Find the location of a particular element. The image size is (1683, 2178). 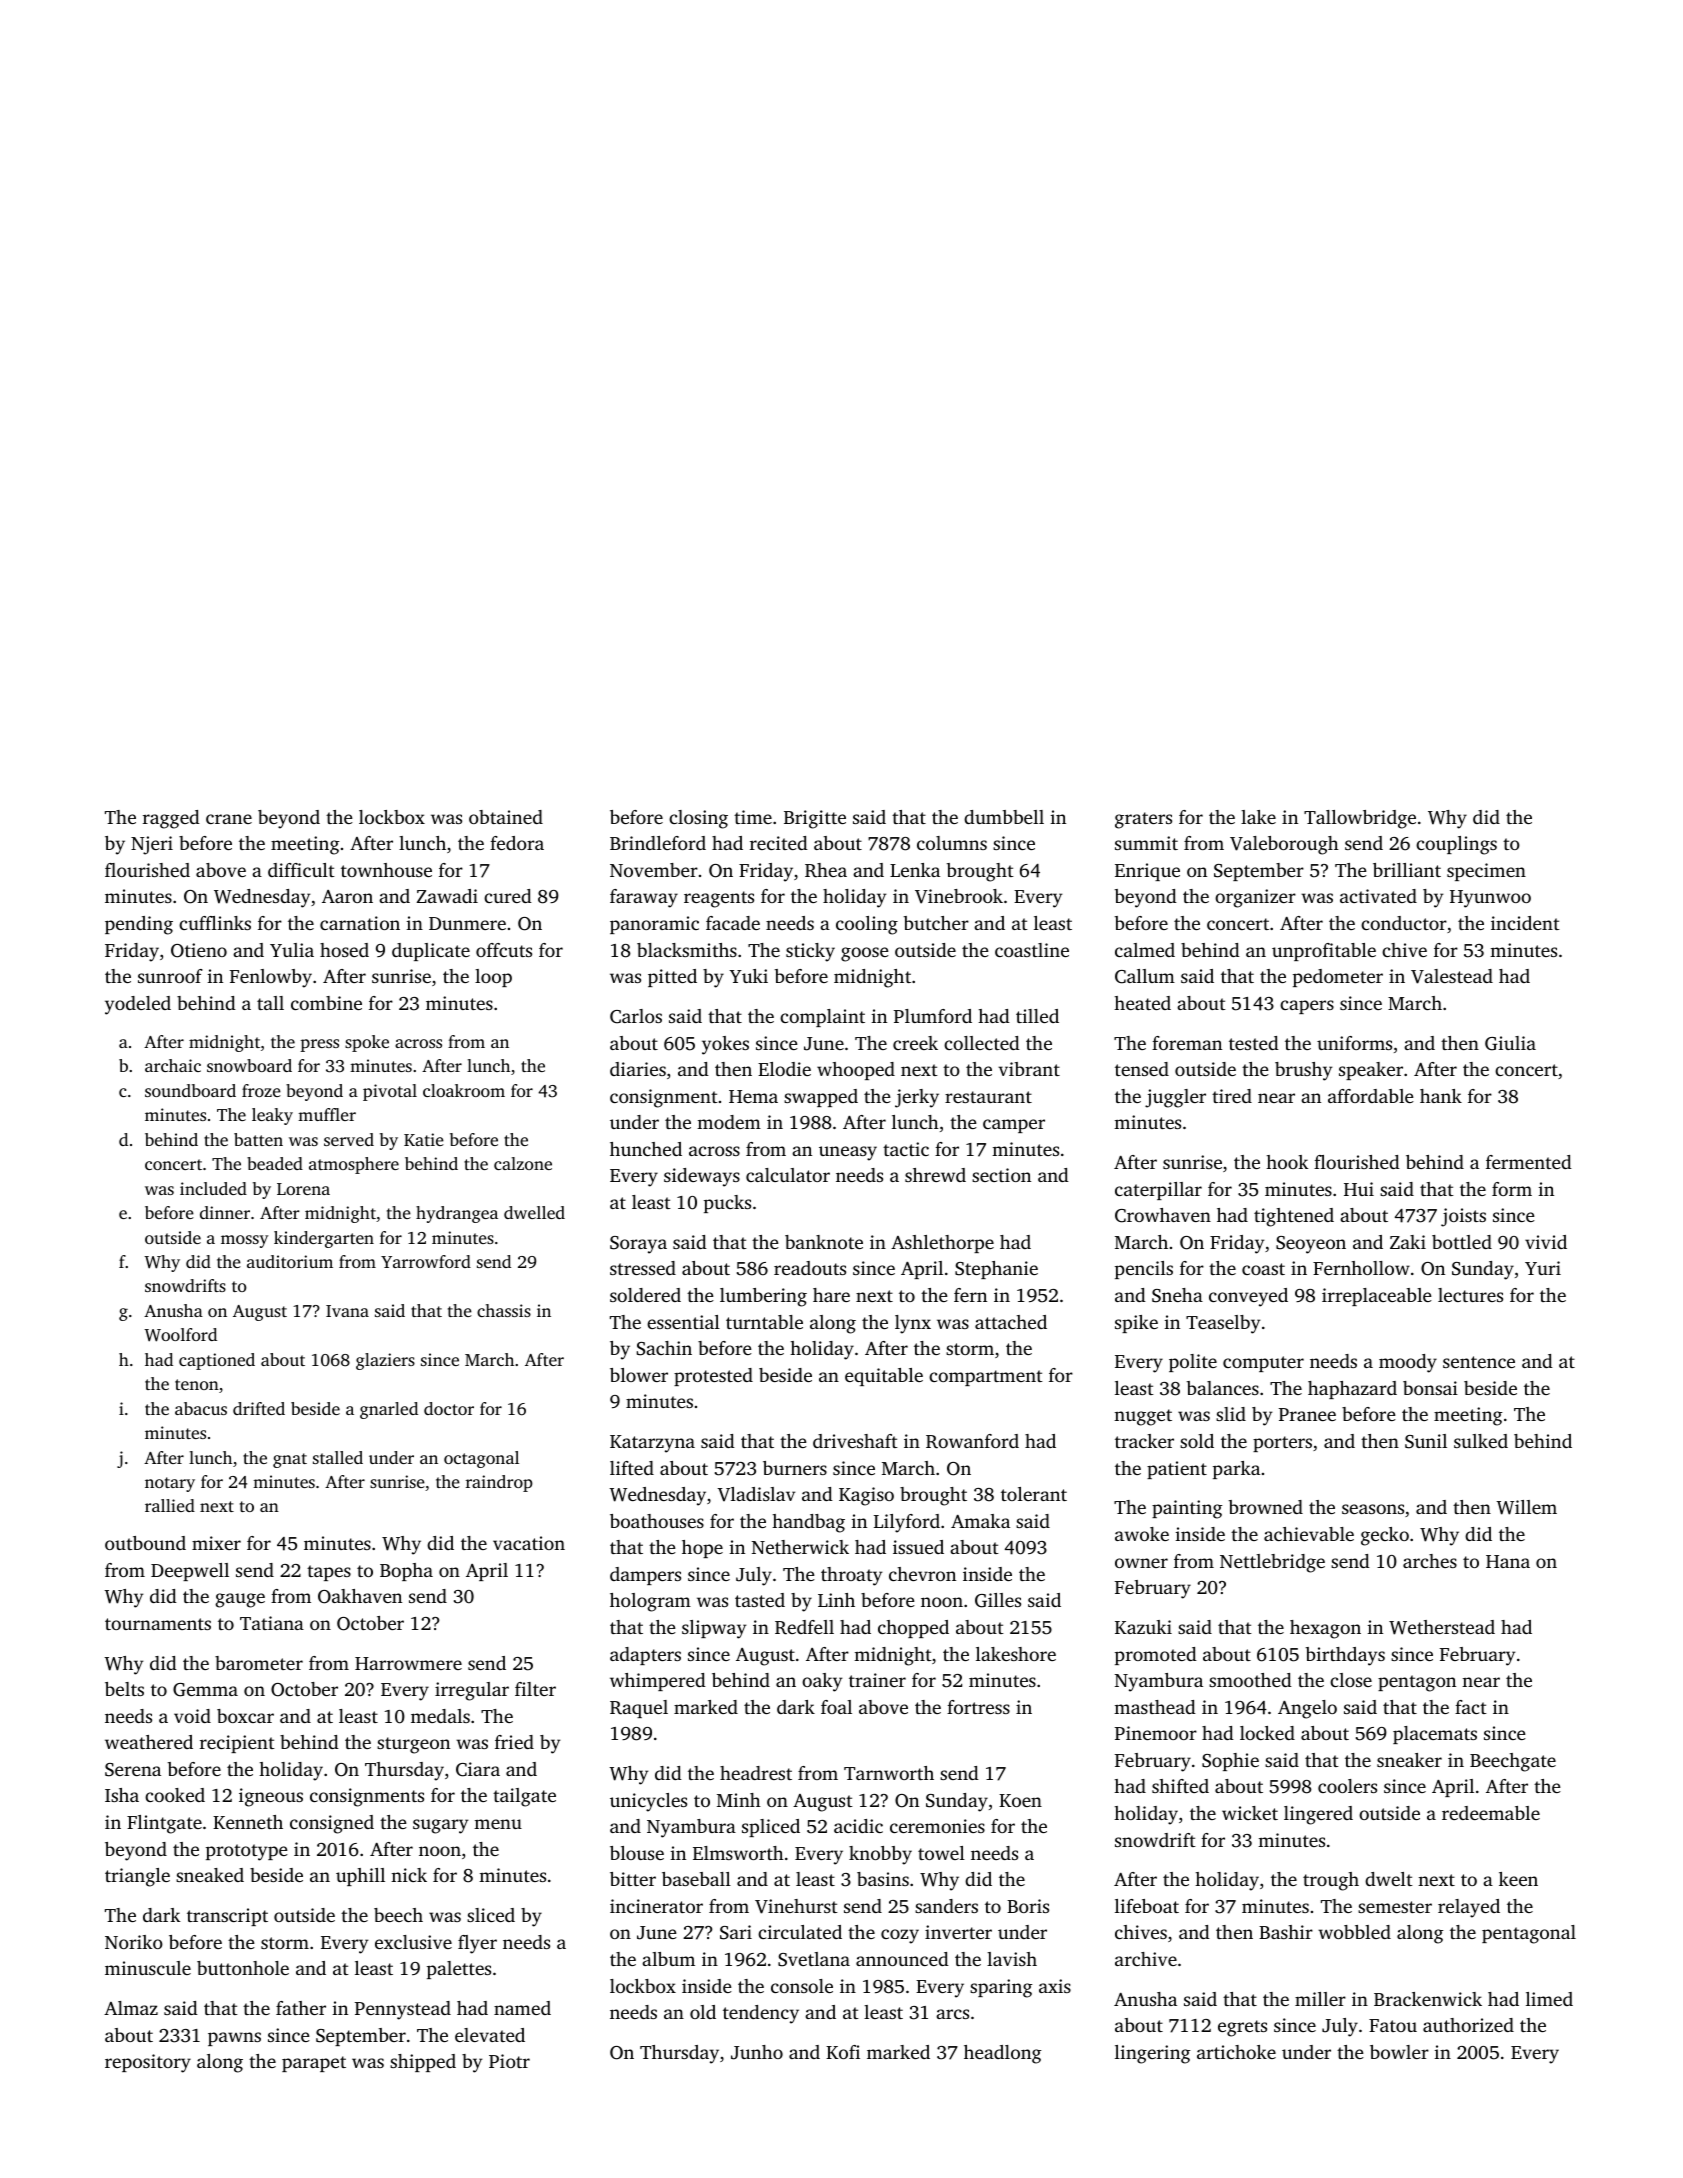

hank is located at coordinates (1441, 1096).
